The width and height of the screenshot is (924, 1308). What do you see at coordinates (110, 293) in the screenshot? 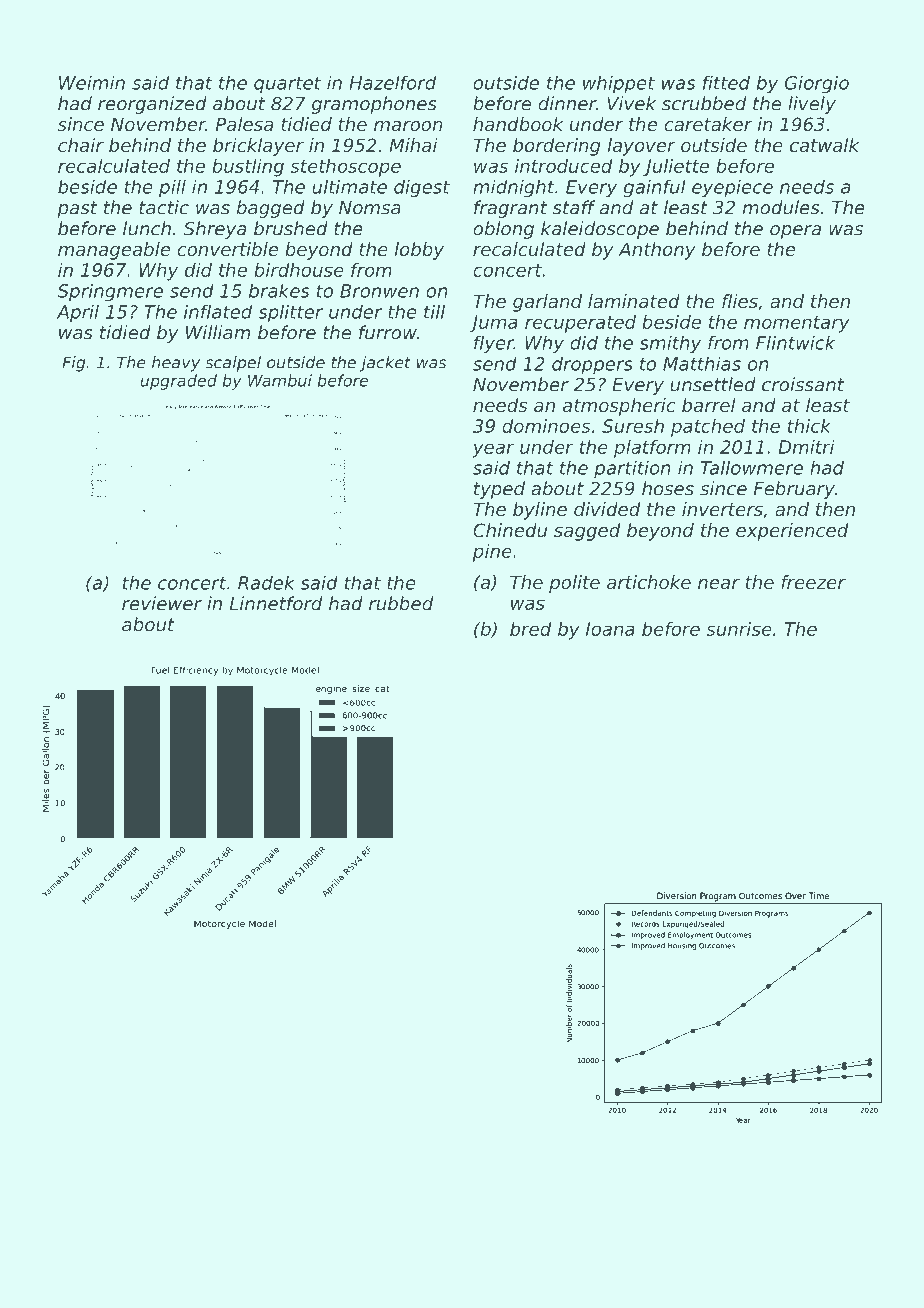
I see `Springmere` at bounding box center [110, 293].
